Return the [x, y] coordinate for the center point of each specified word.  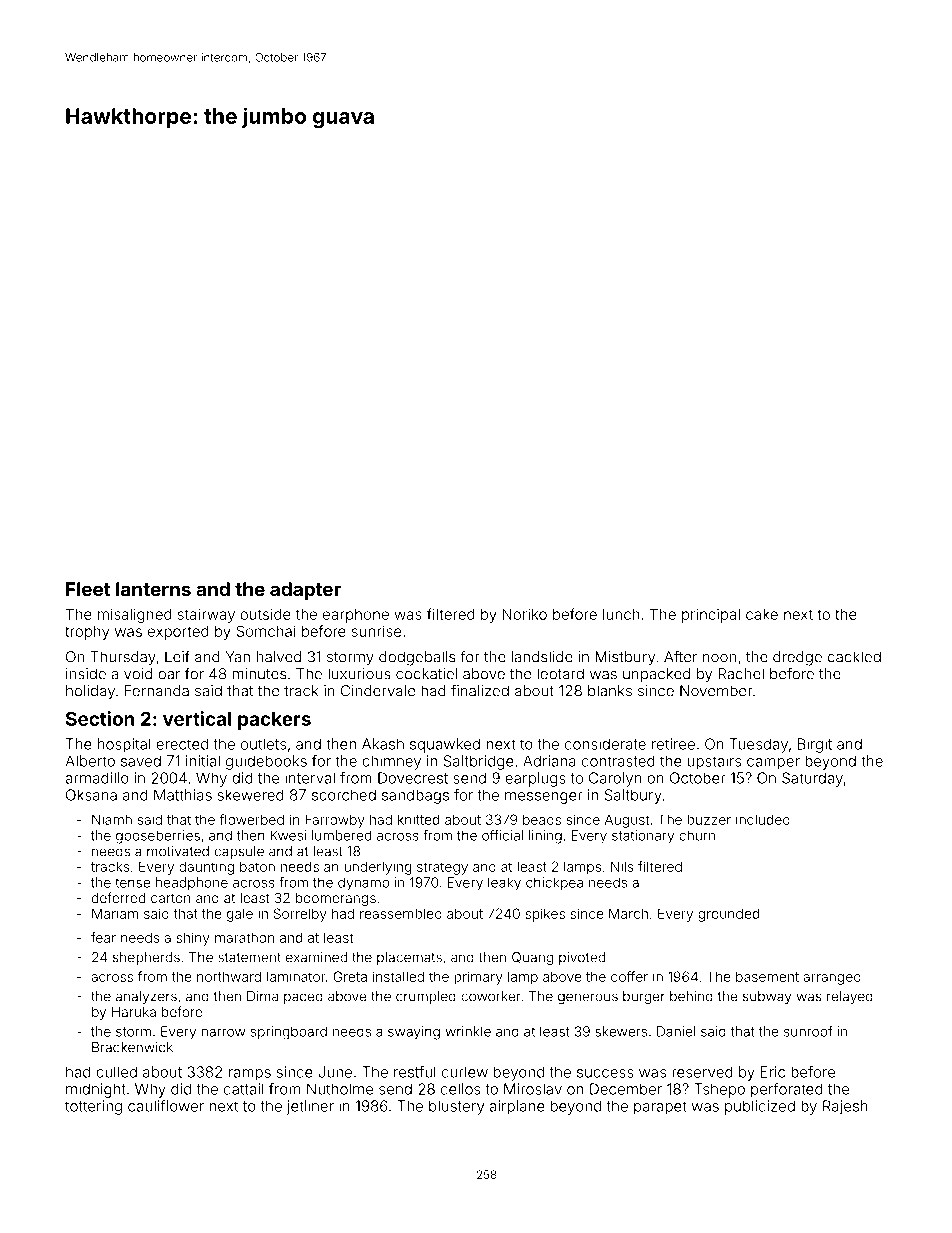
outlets [263, 744]
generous [588, 999]
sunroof [808, 1031]
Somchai [265, 631]
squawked [445, 745]
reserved [702, 1072]
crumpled [426, 997]
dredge [797, 658]
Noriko [524, 614]
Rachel [741, 674]
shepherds [146, 958]
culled [116, 1072]
